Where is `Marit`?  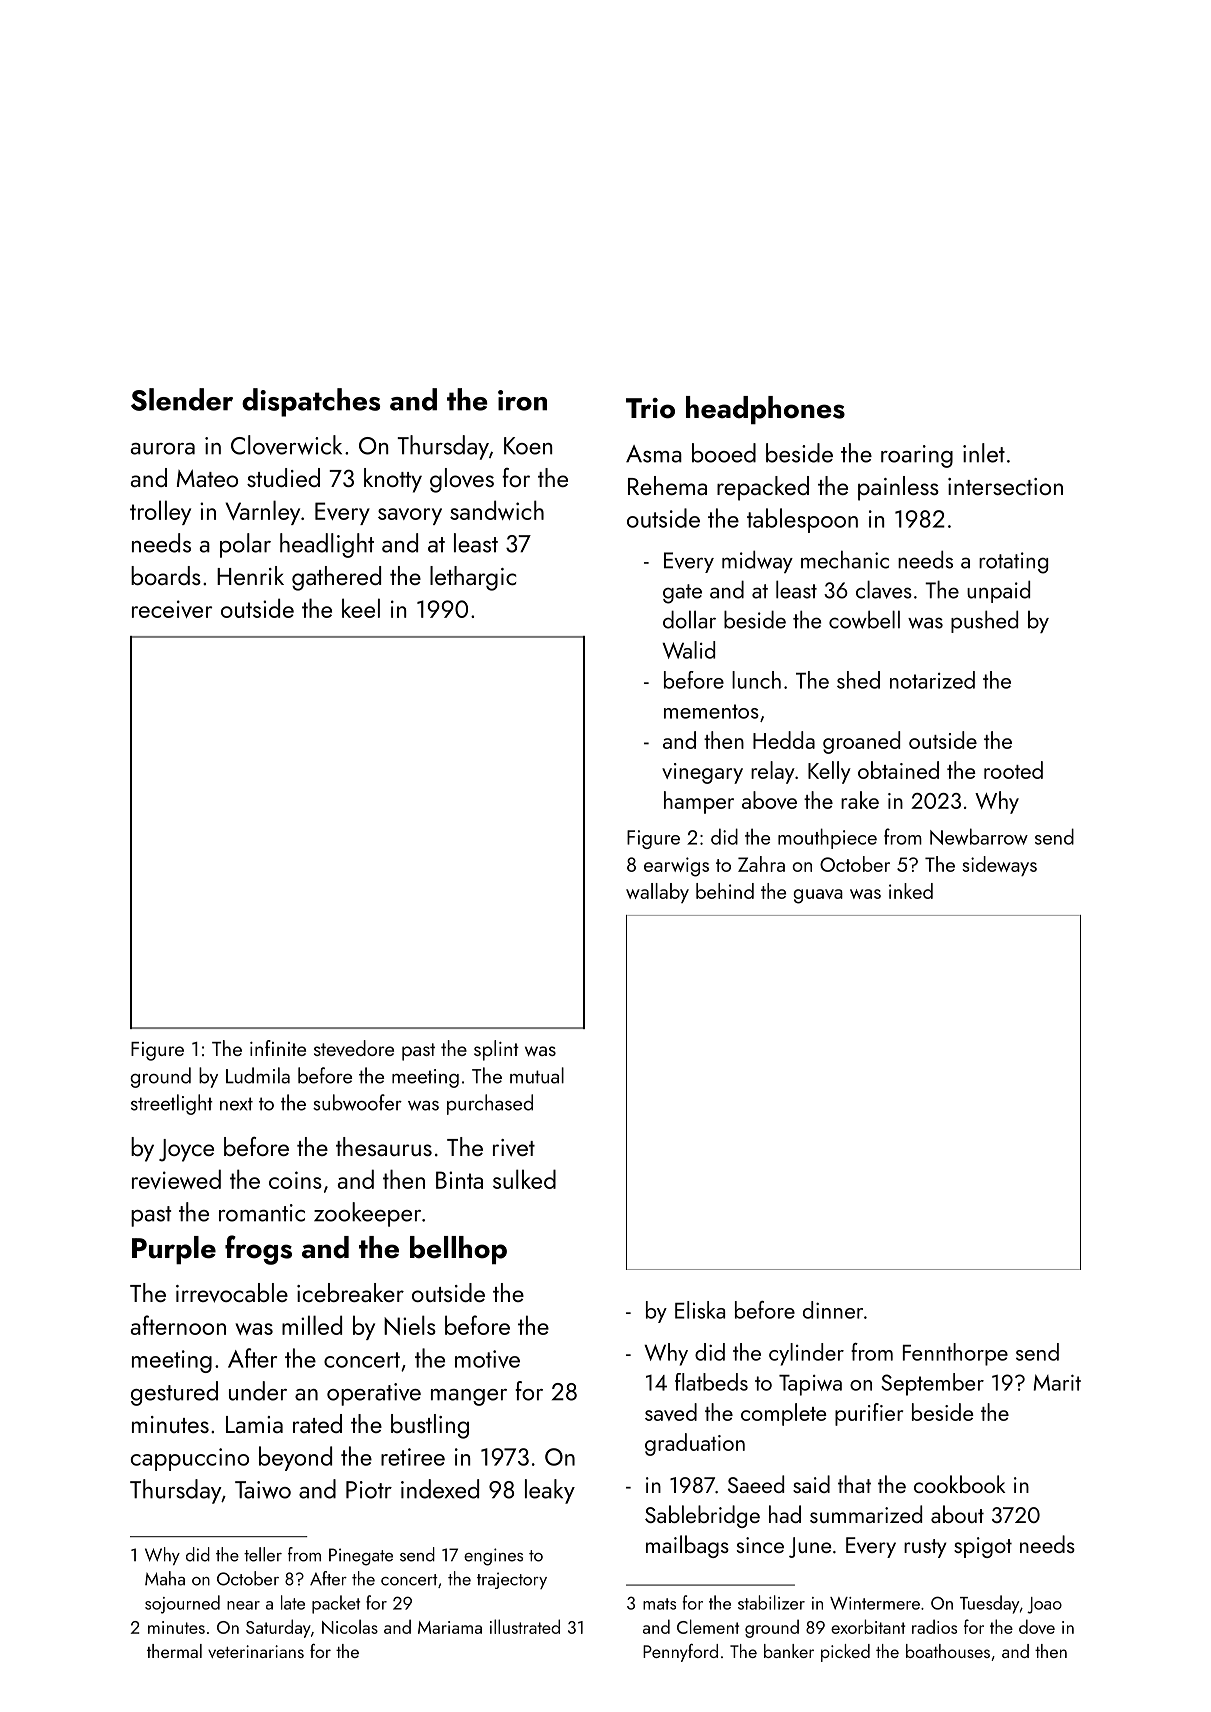 Marit is located at coordinates (1057, 1382).
